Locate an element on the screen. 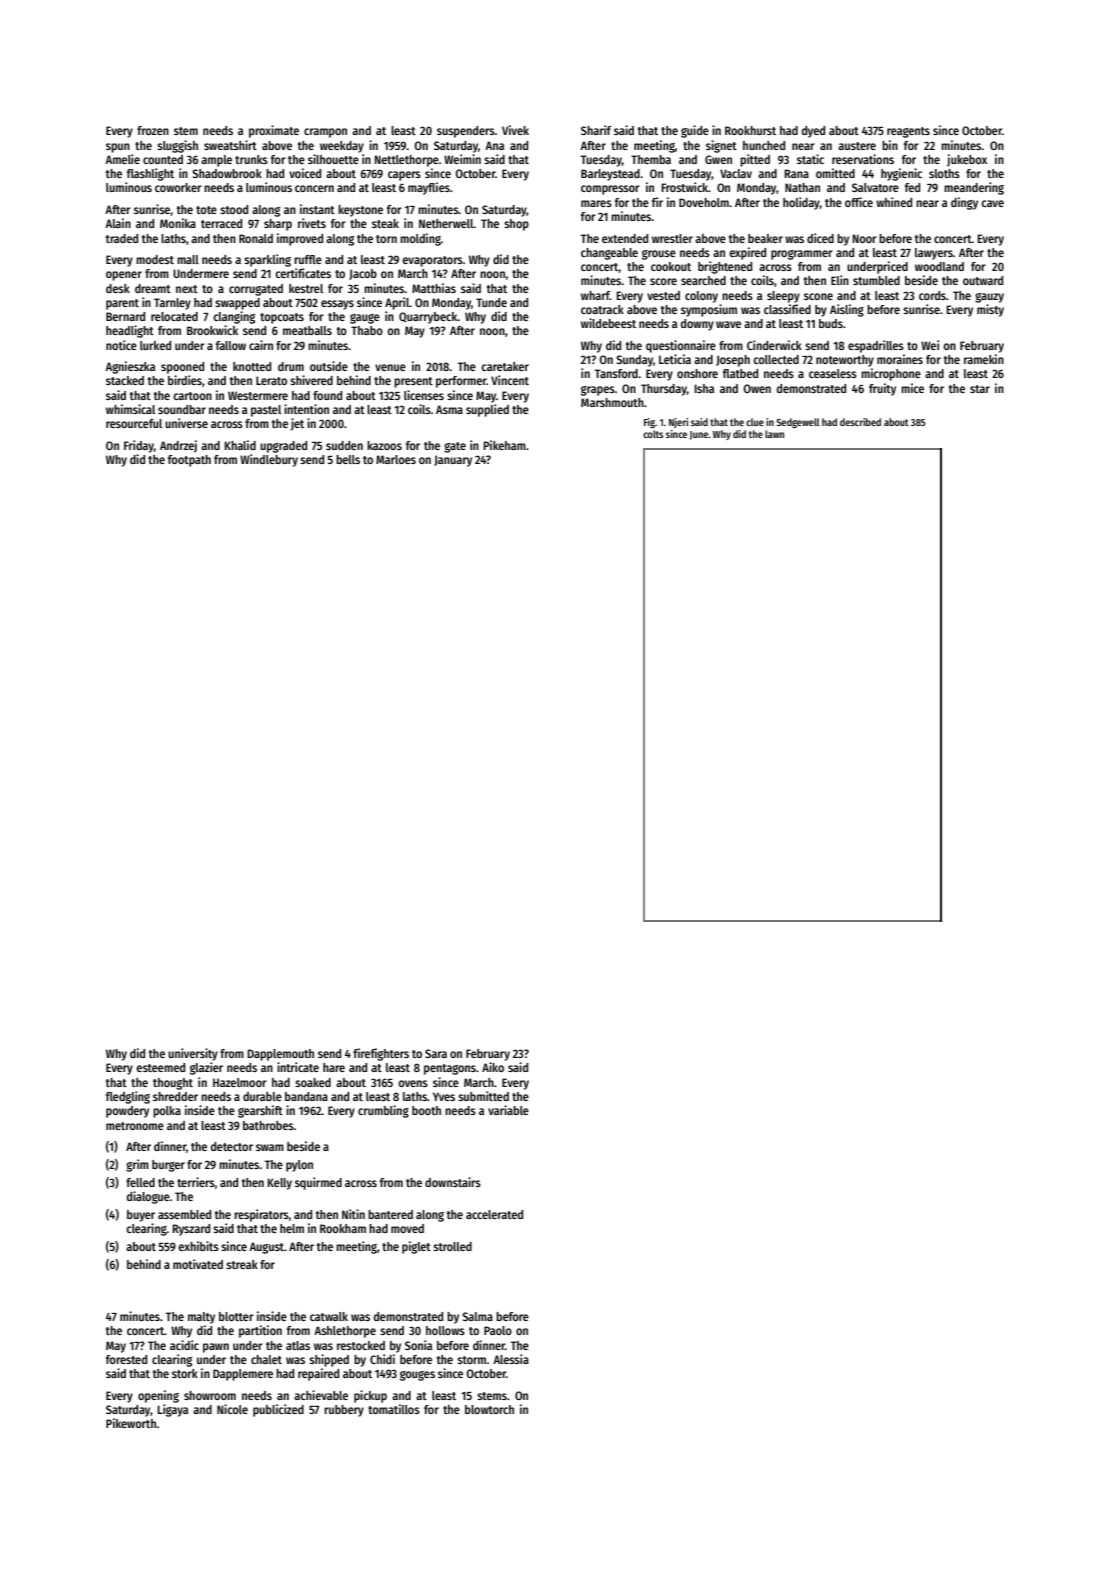  footpath is located at coordinates (189, 461).
